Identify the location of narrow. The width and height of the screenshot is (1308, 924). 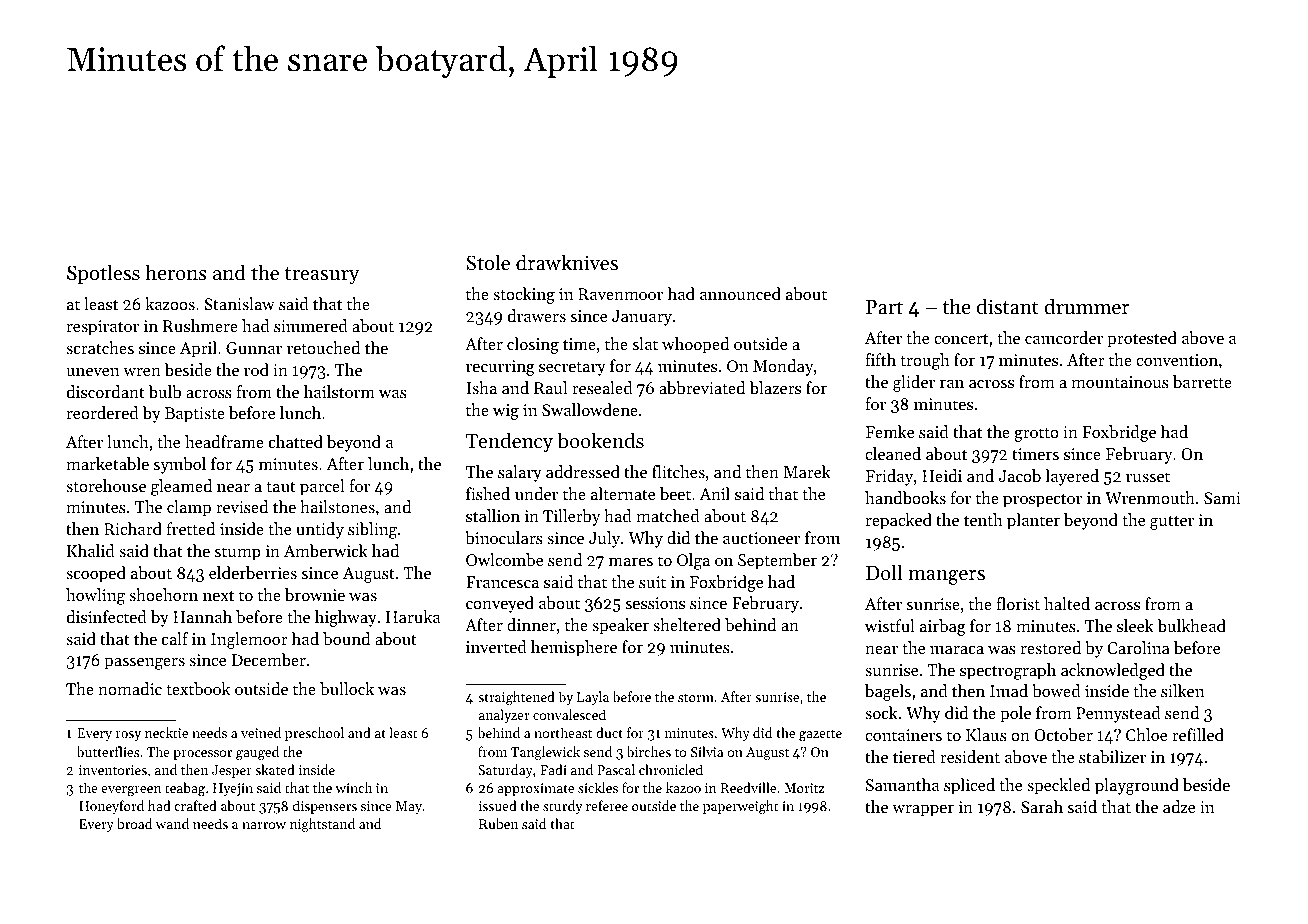
(264, 825).
